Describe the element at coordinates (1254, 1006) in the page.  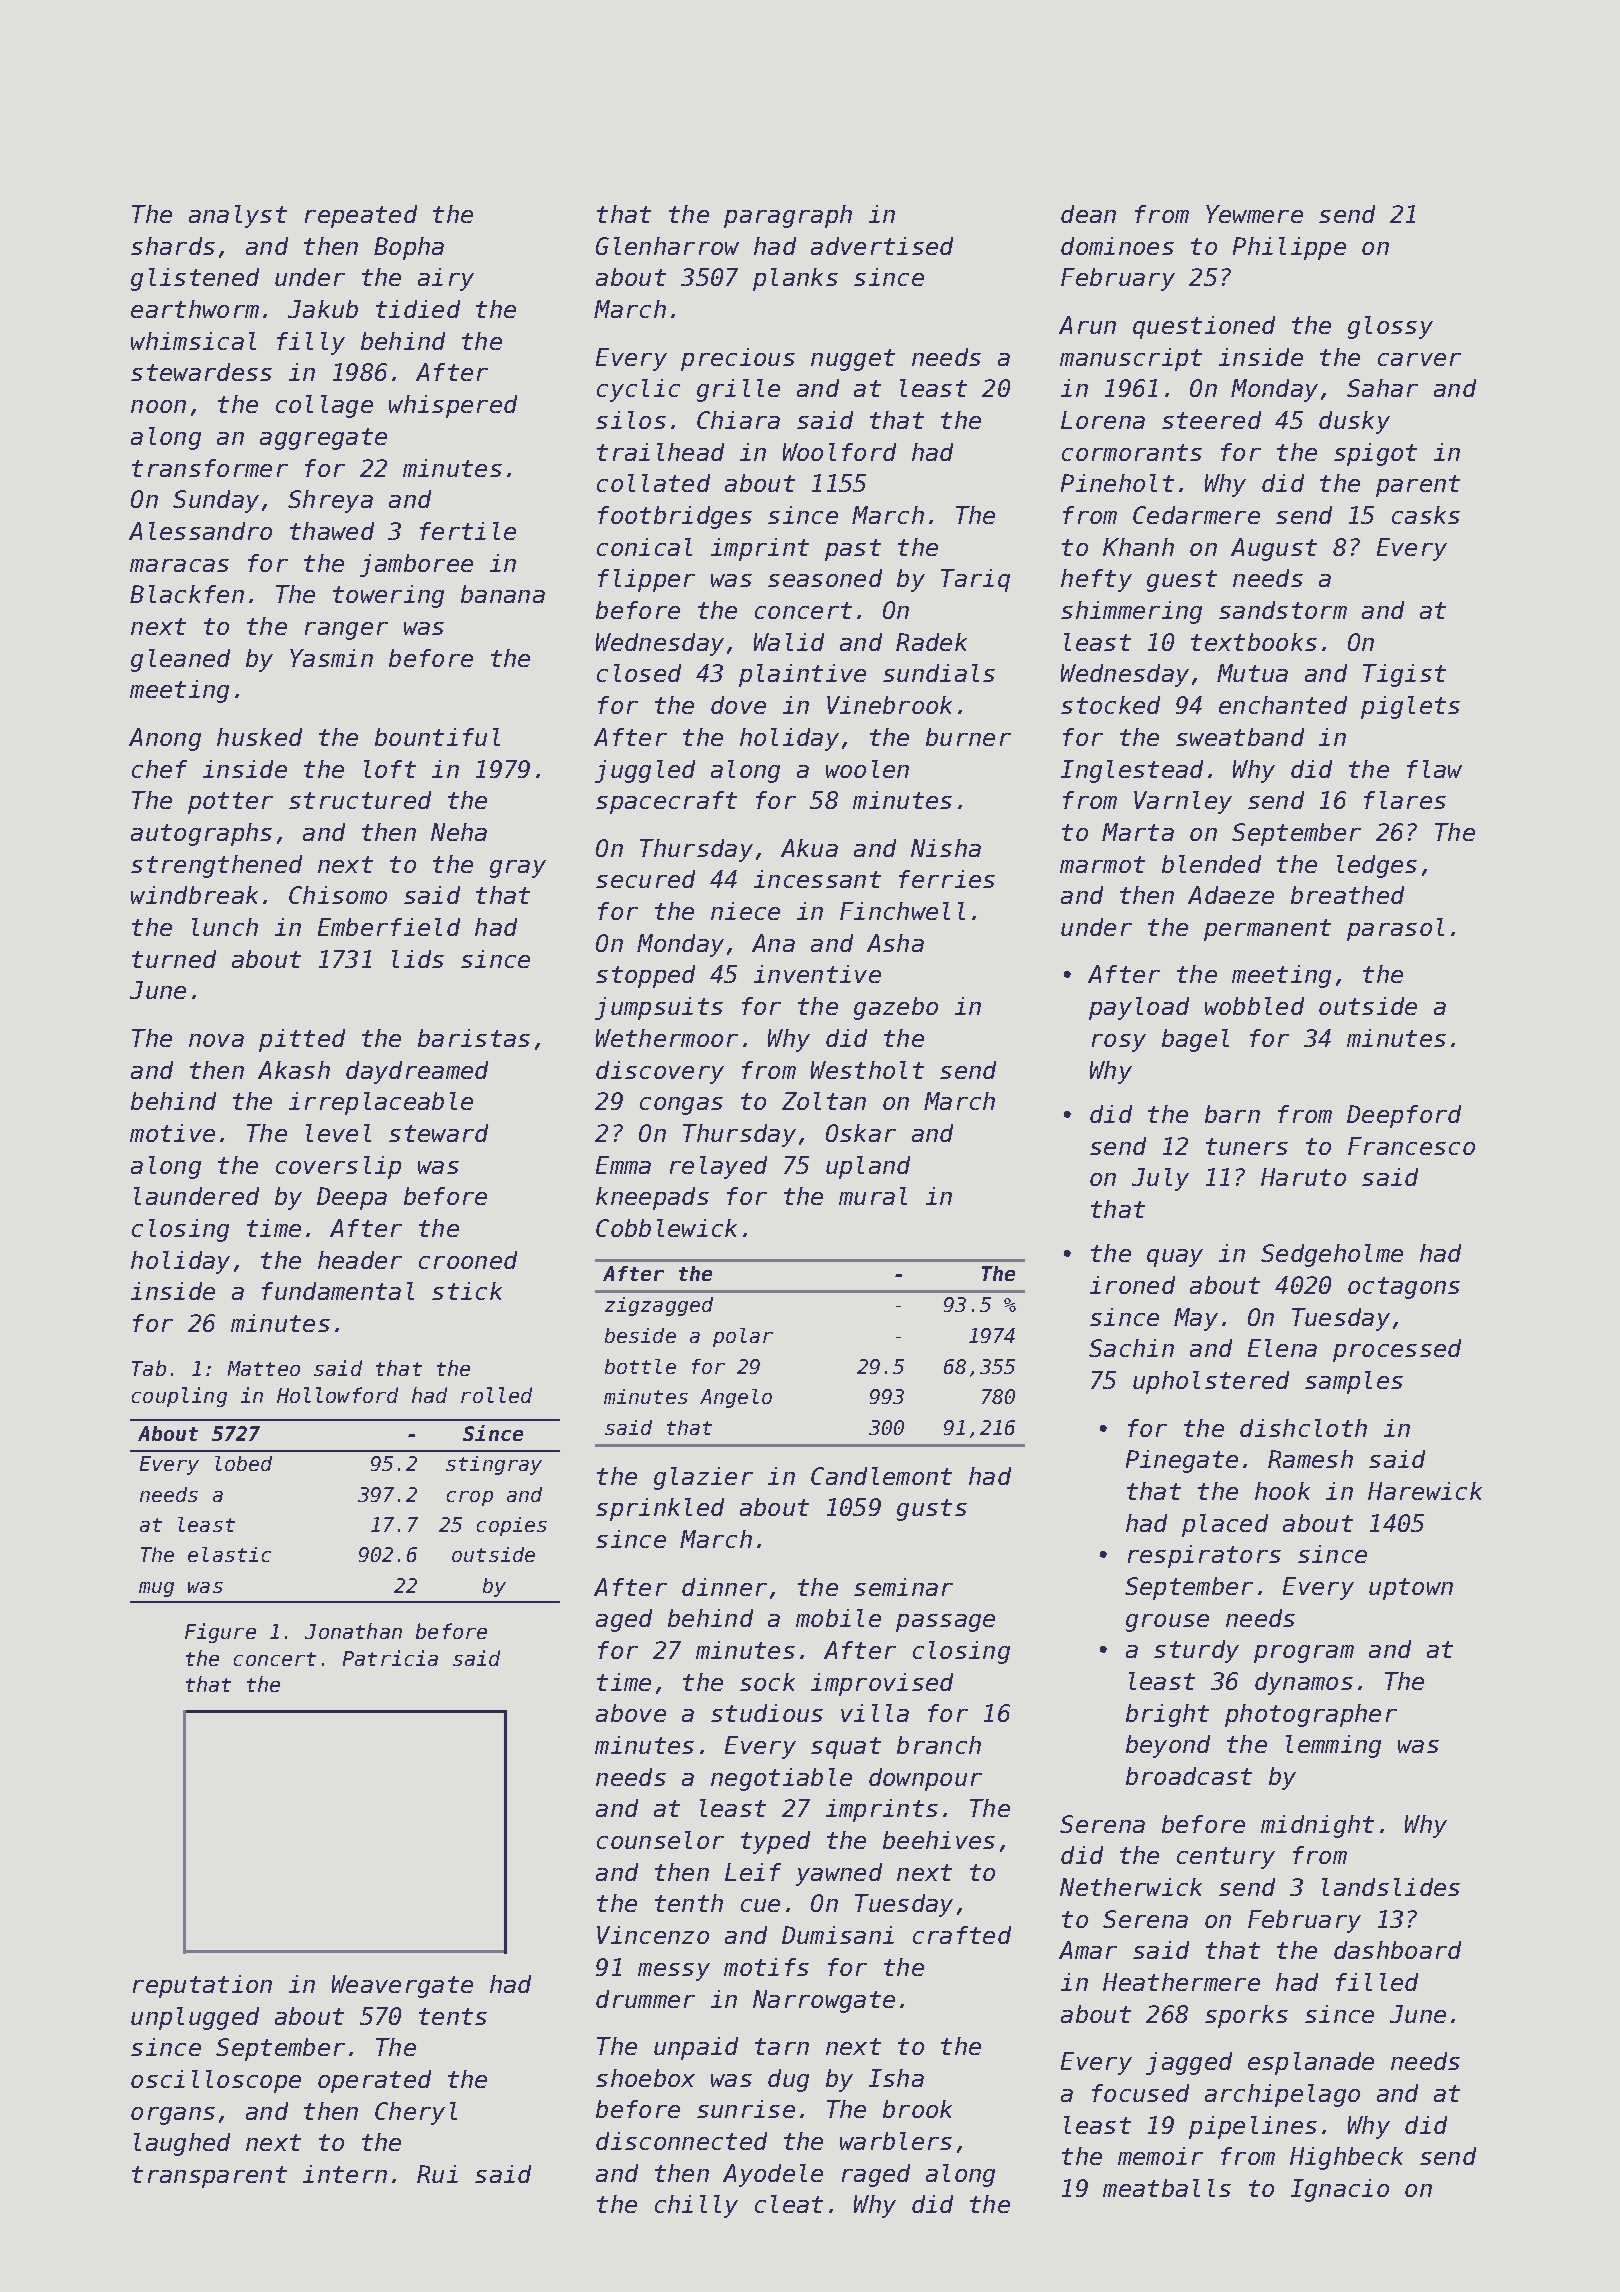
I see `wobbled` at that location.
